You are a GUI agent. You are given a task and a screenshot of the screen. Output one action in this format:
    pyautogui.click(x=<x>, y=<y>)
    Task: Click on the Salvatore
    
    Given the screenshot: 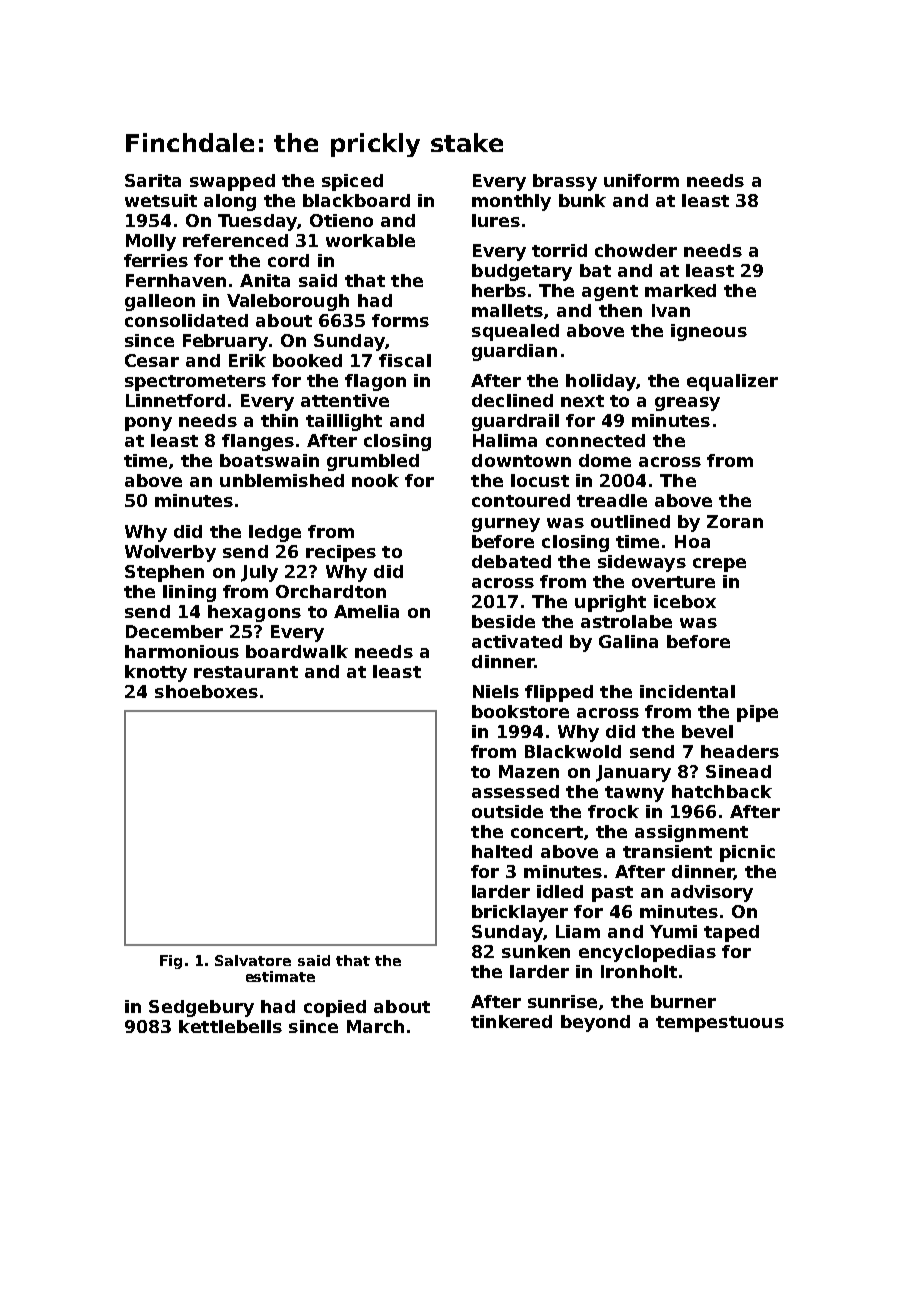 What is the action you would take?
    pyautogui.click(x=253, y=960)
